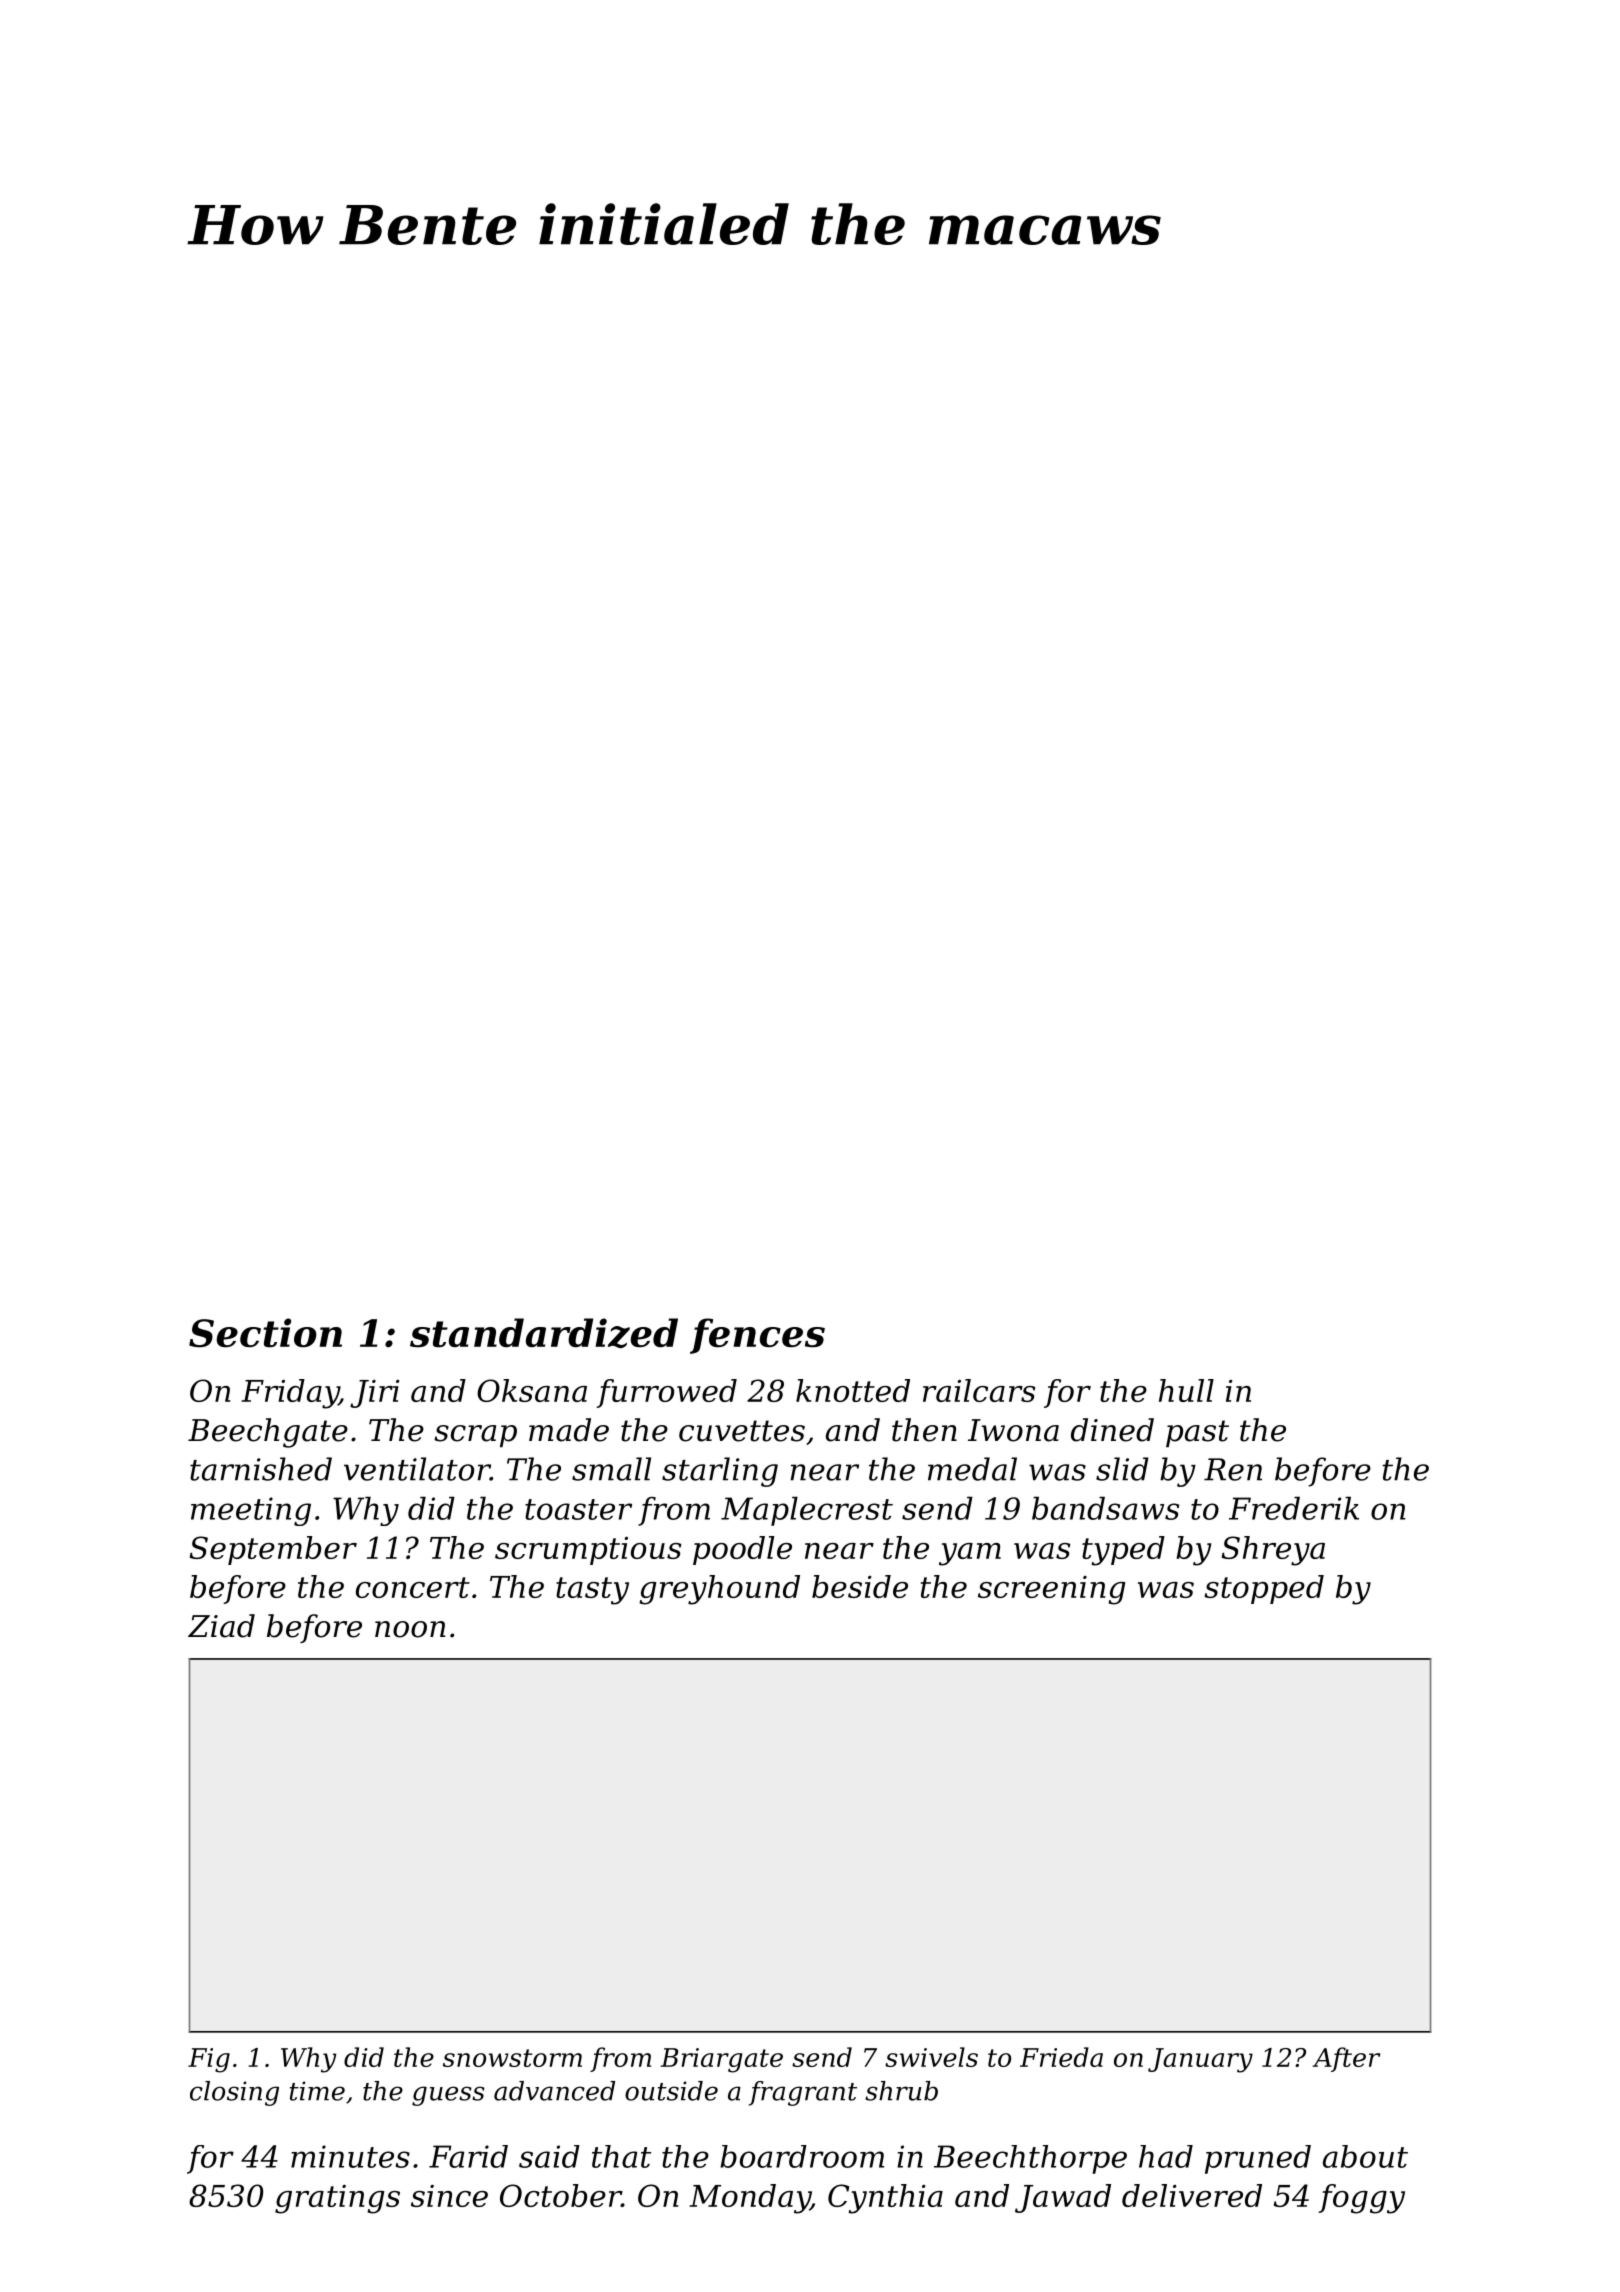  What do you see at coordinates (1264, 1589) in the screenshot?
I see `stopped` at bounding box center [1264, 1589].
